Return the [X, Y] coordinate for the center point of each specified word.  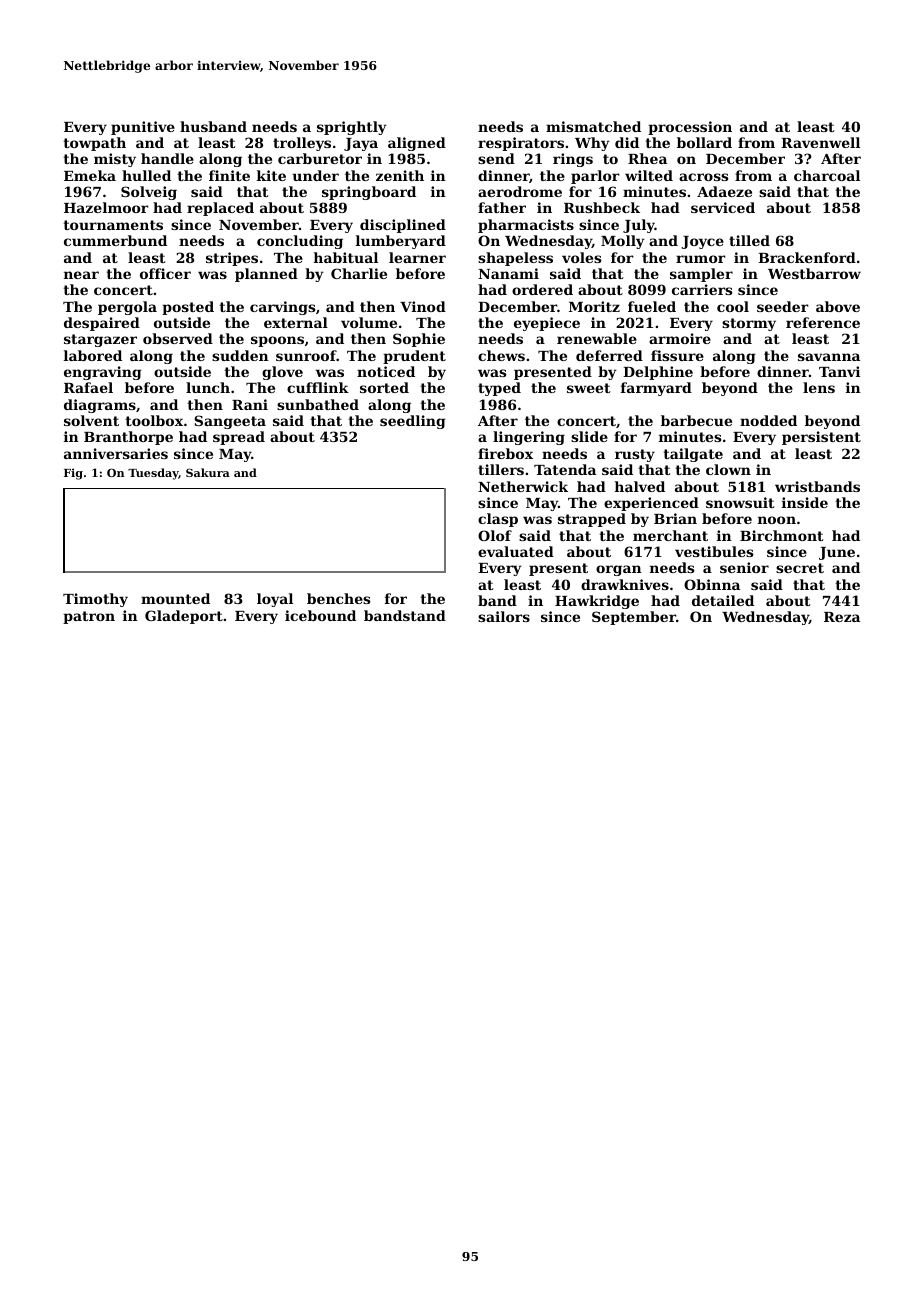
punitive [143, 128]
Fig [73, 474]
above [838, 306]
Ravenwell [820, 142]
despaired [102, 324]
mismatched [593, 126]
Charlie [359, 273]
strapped [592, 520]
